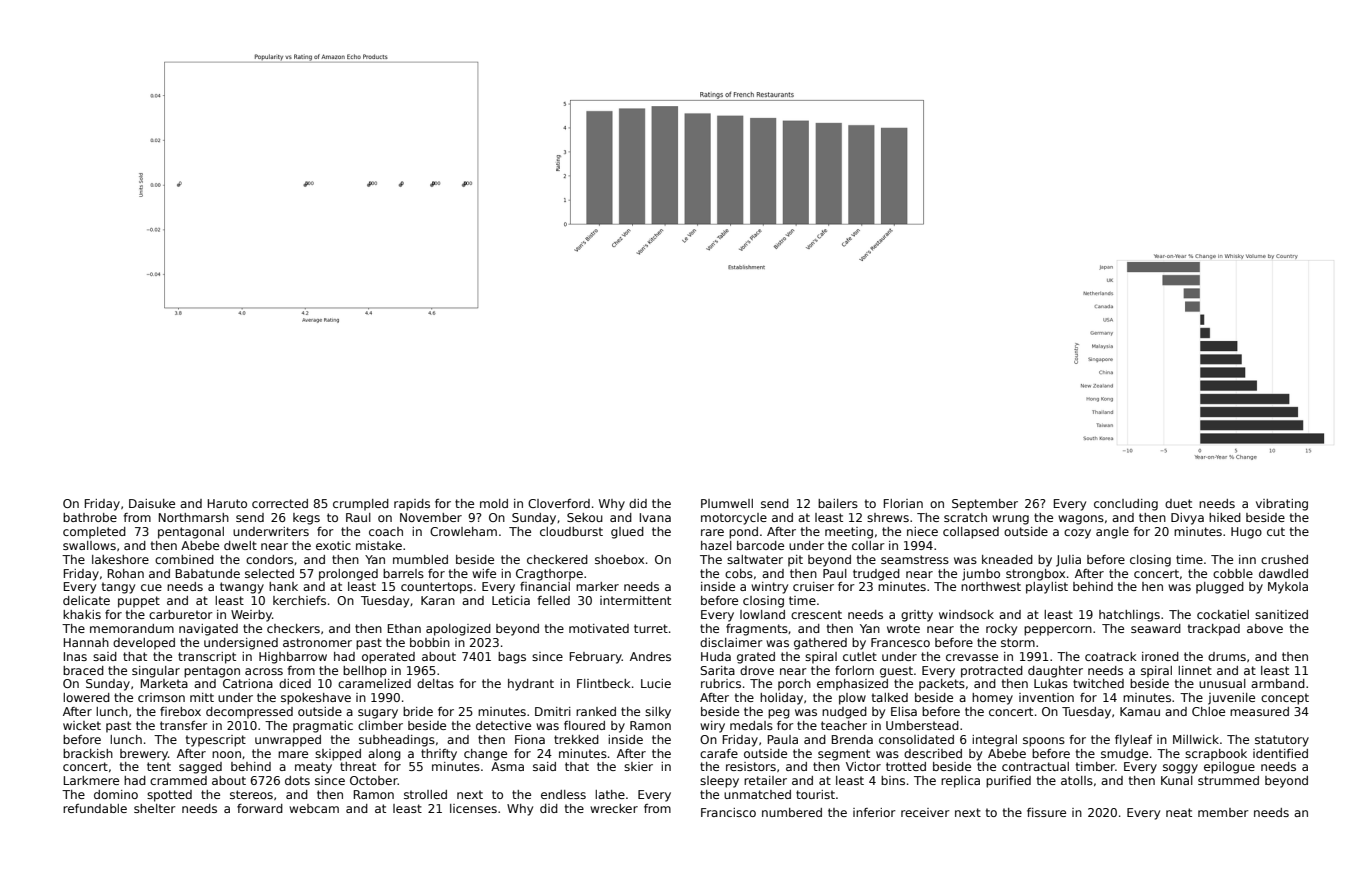  I want to click on Asma, so click(507, 766).
